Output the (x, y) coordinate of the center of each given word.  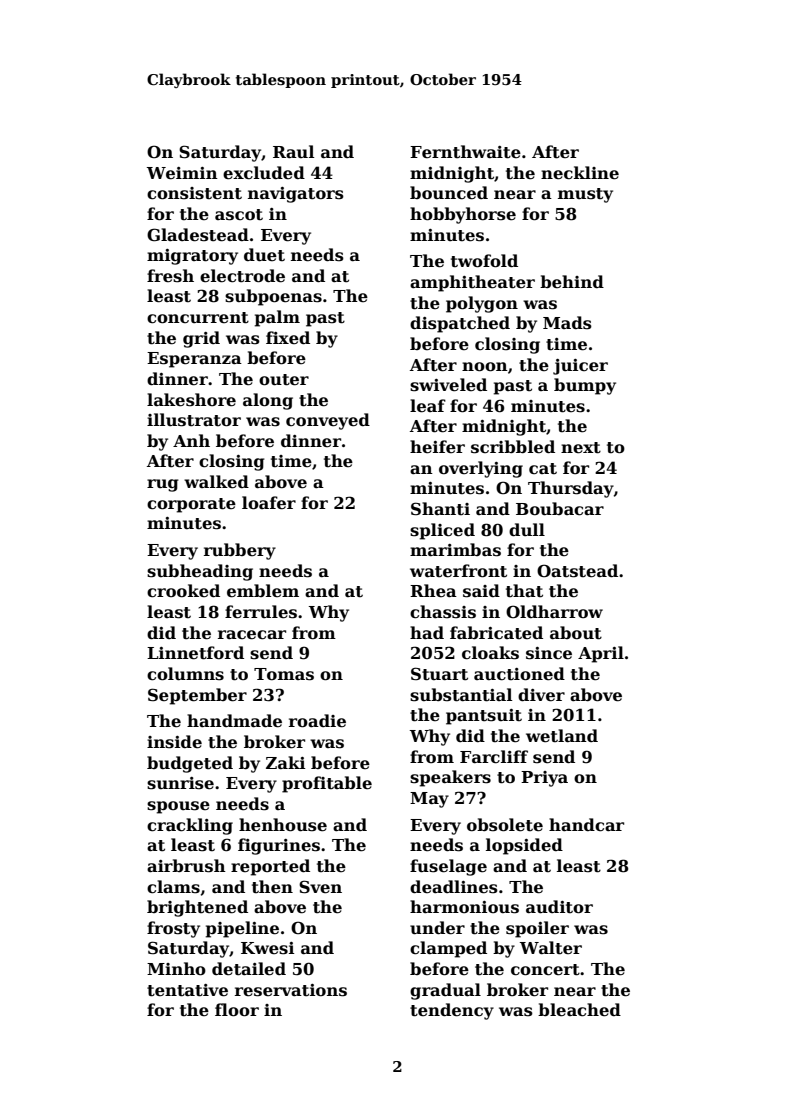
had (427, 632)
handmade (234, 721)
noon (485, 367)
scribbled (513, 447)
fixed (288, 337)
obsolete (505, 825)
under (437, 928)
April (601, 654)
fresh (170, 276)
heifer (437, 447)
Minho (176, 969)
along (268, 401)
